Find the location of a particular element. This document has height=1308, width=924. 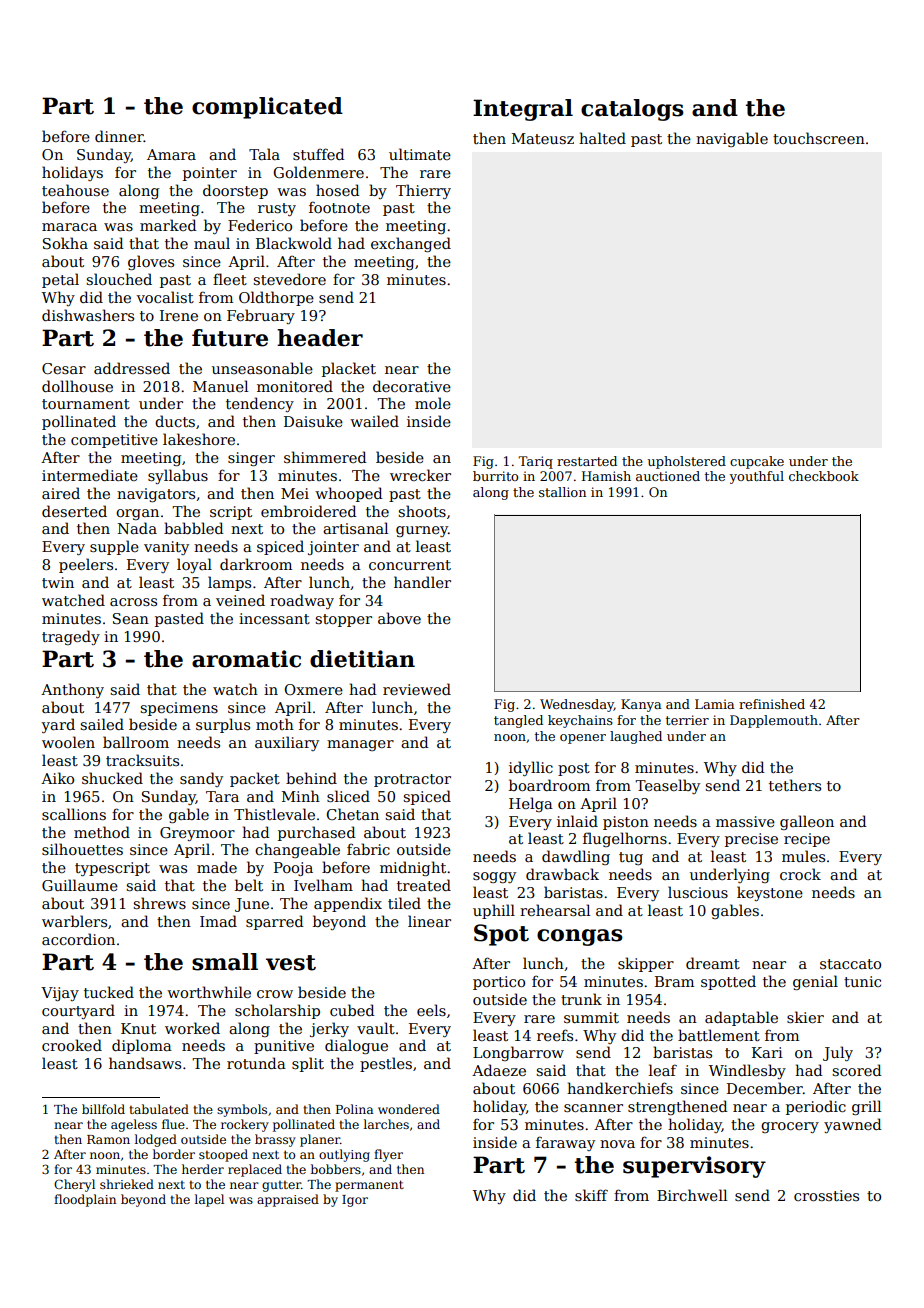

dinner is located at coordinates (119, 136).
